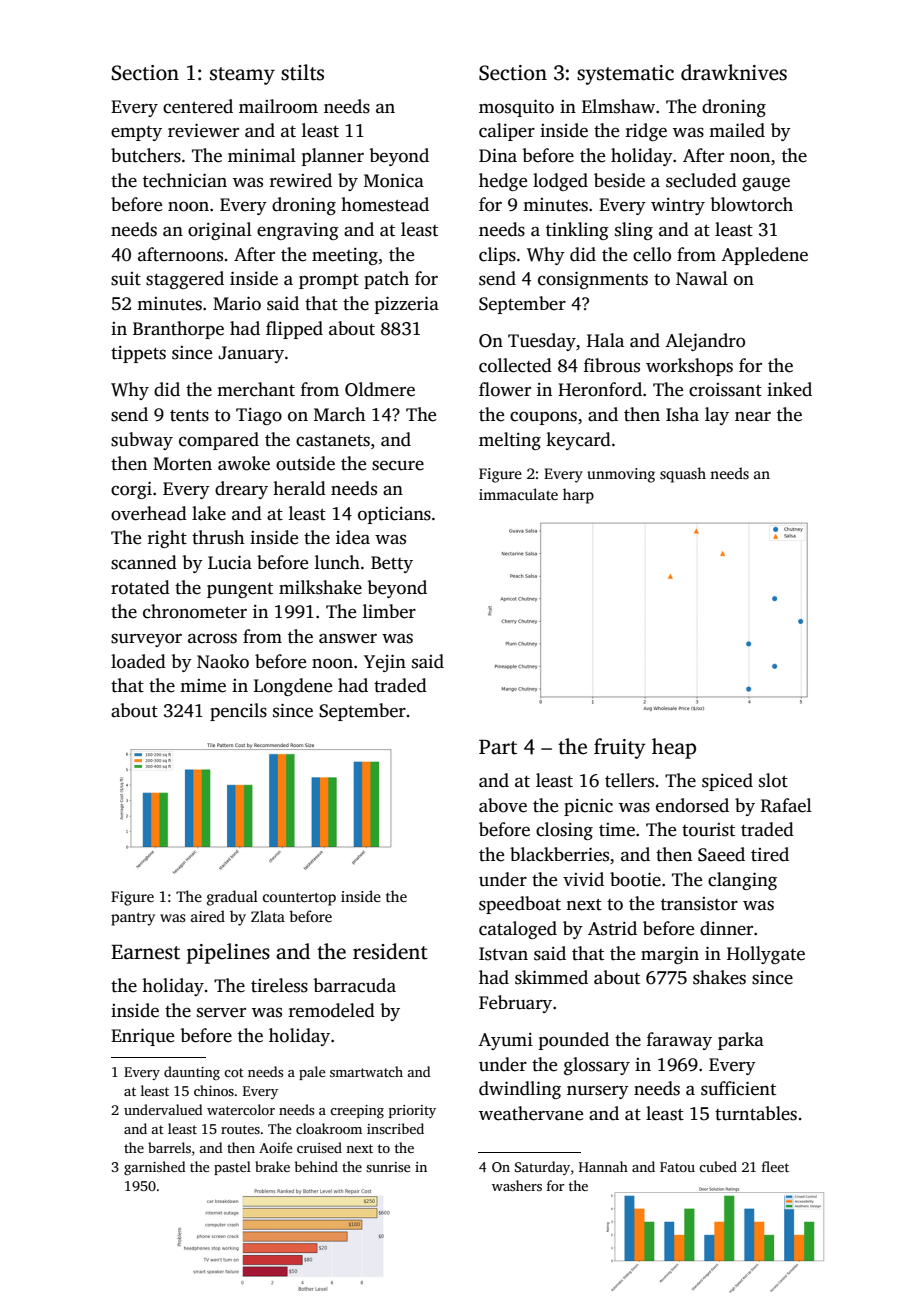  What do you see at coordinates (138, 661) in the document?
I see `loaded` at bounding box center [138, 661].
